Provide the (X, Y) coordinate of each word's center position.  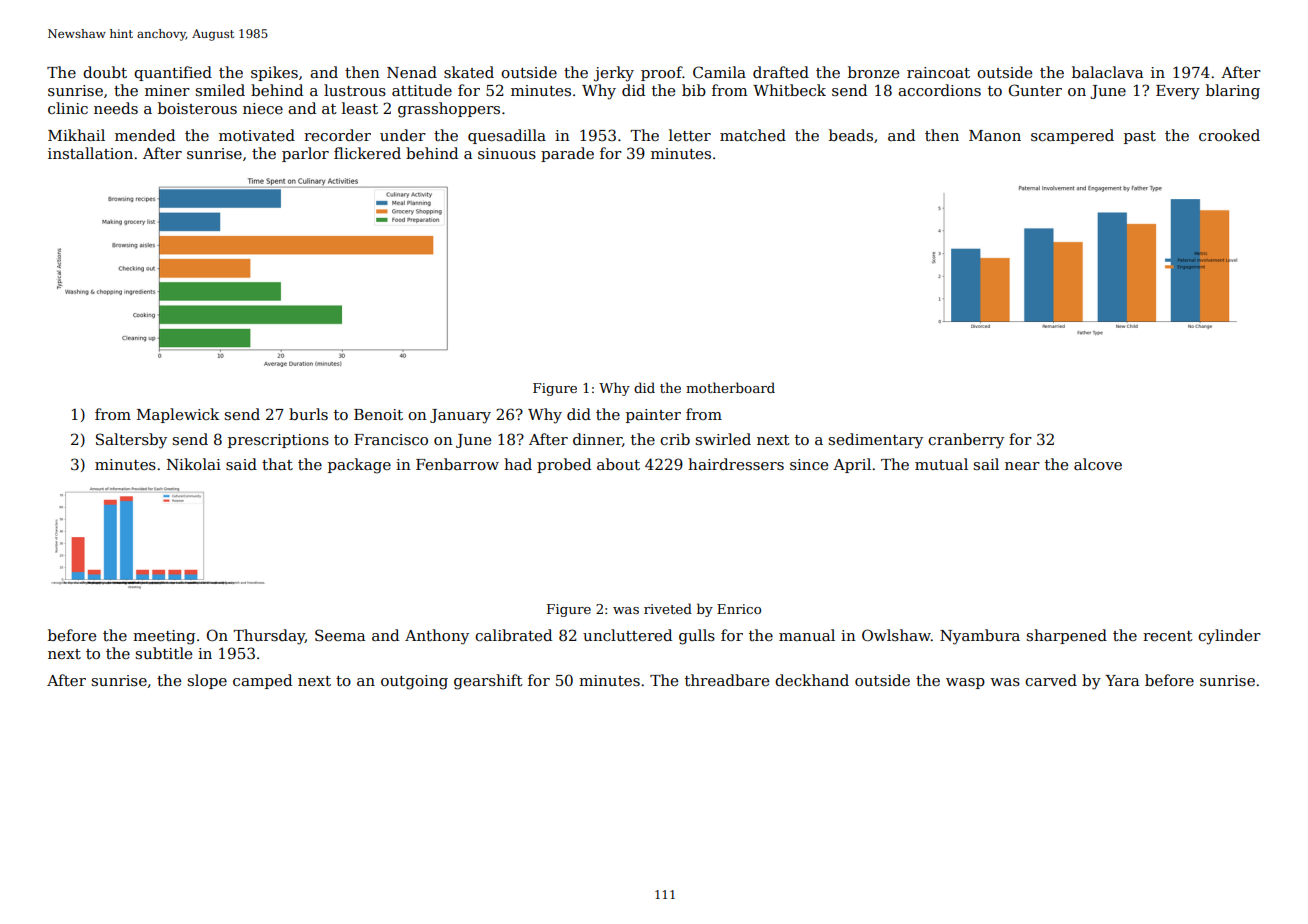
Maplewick (178, 415)
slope (207, 681)
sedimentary (876, 441)
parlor (305, 154)
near (1022, 466)
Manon (995, 135)
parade (567, 154)
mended (145, 135)
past (1140, 137)
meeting (164, 637)
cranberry (966, 441)
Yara (1122, 680)
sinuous (507, 153)
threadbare (727, 680)
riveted (668, 608)
